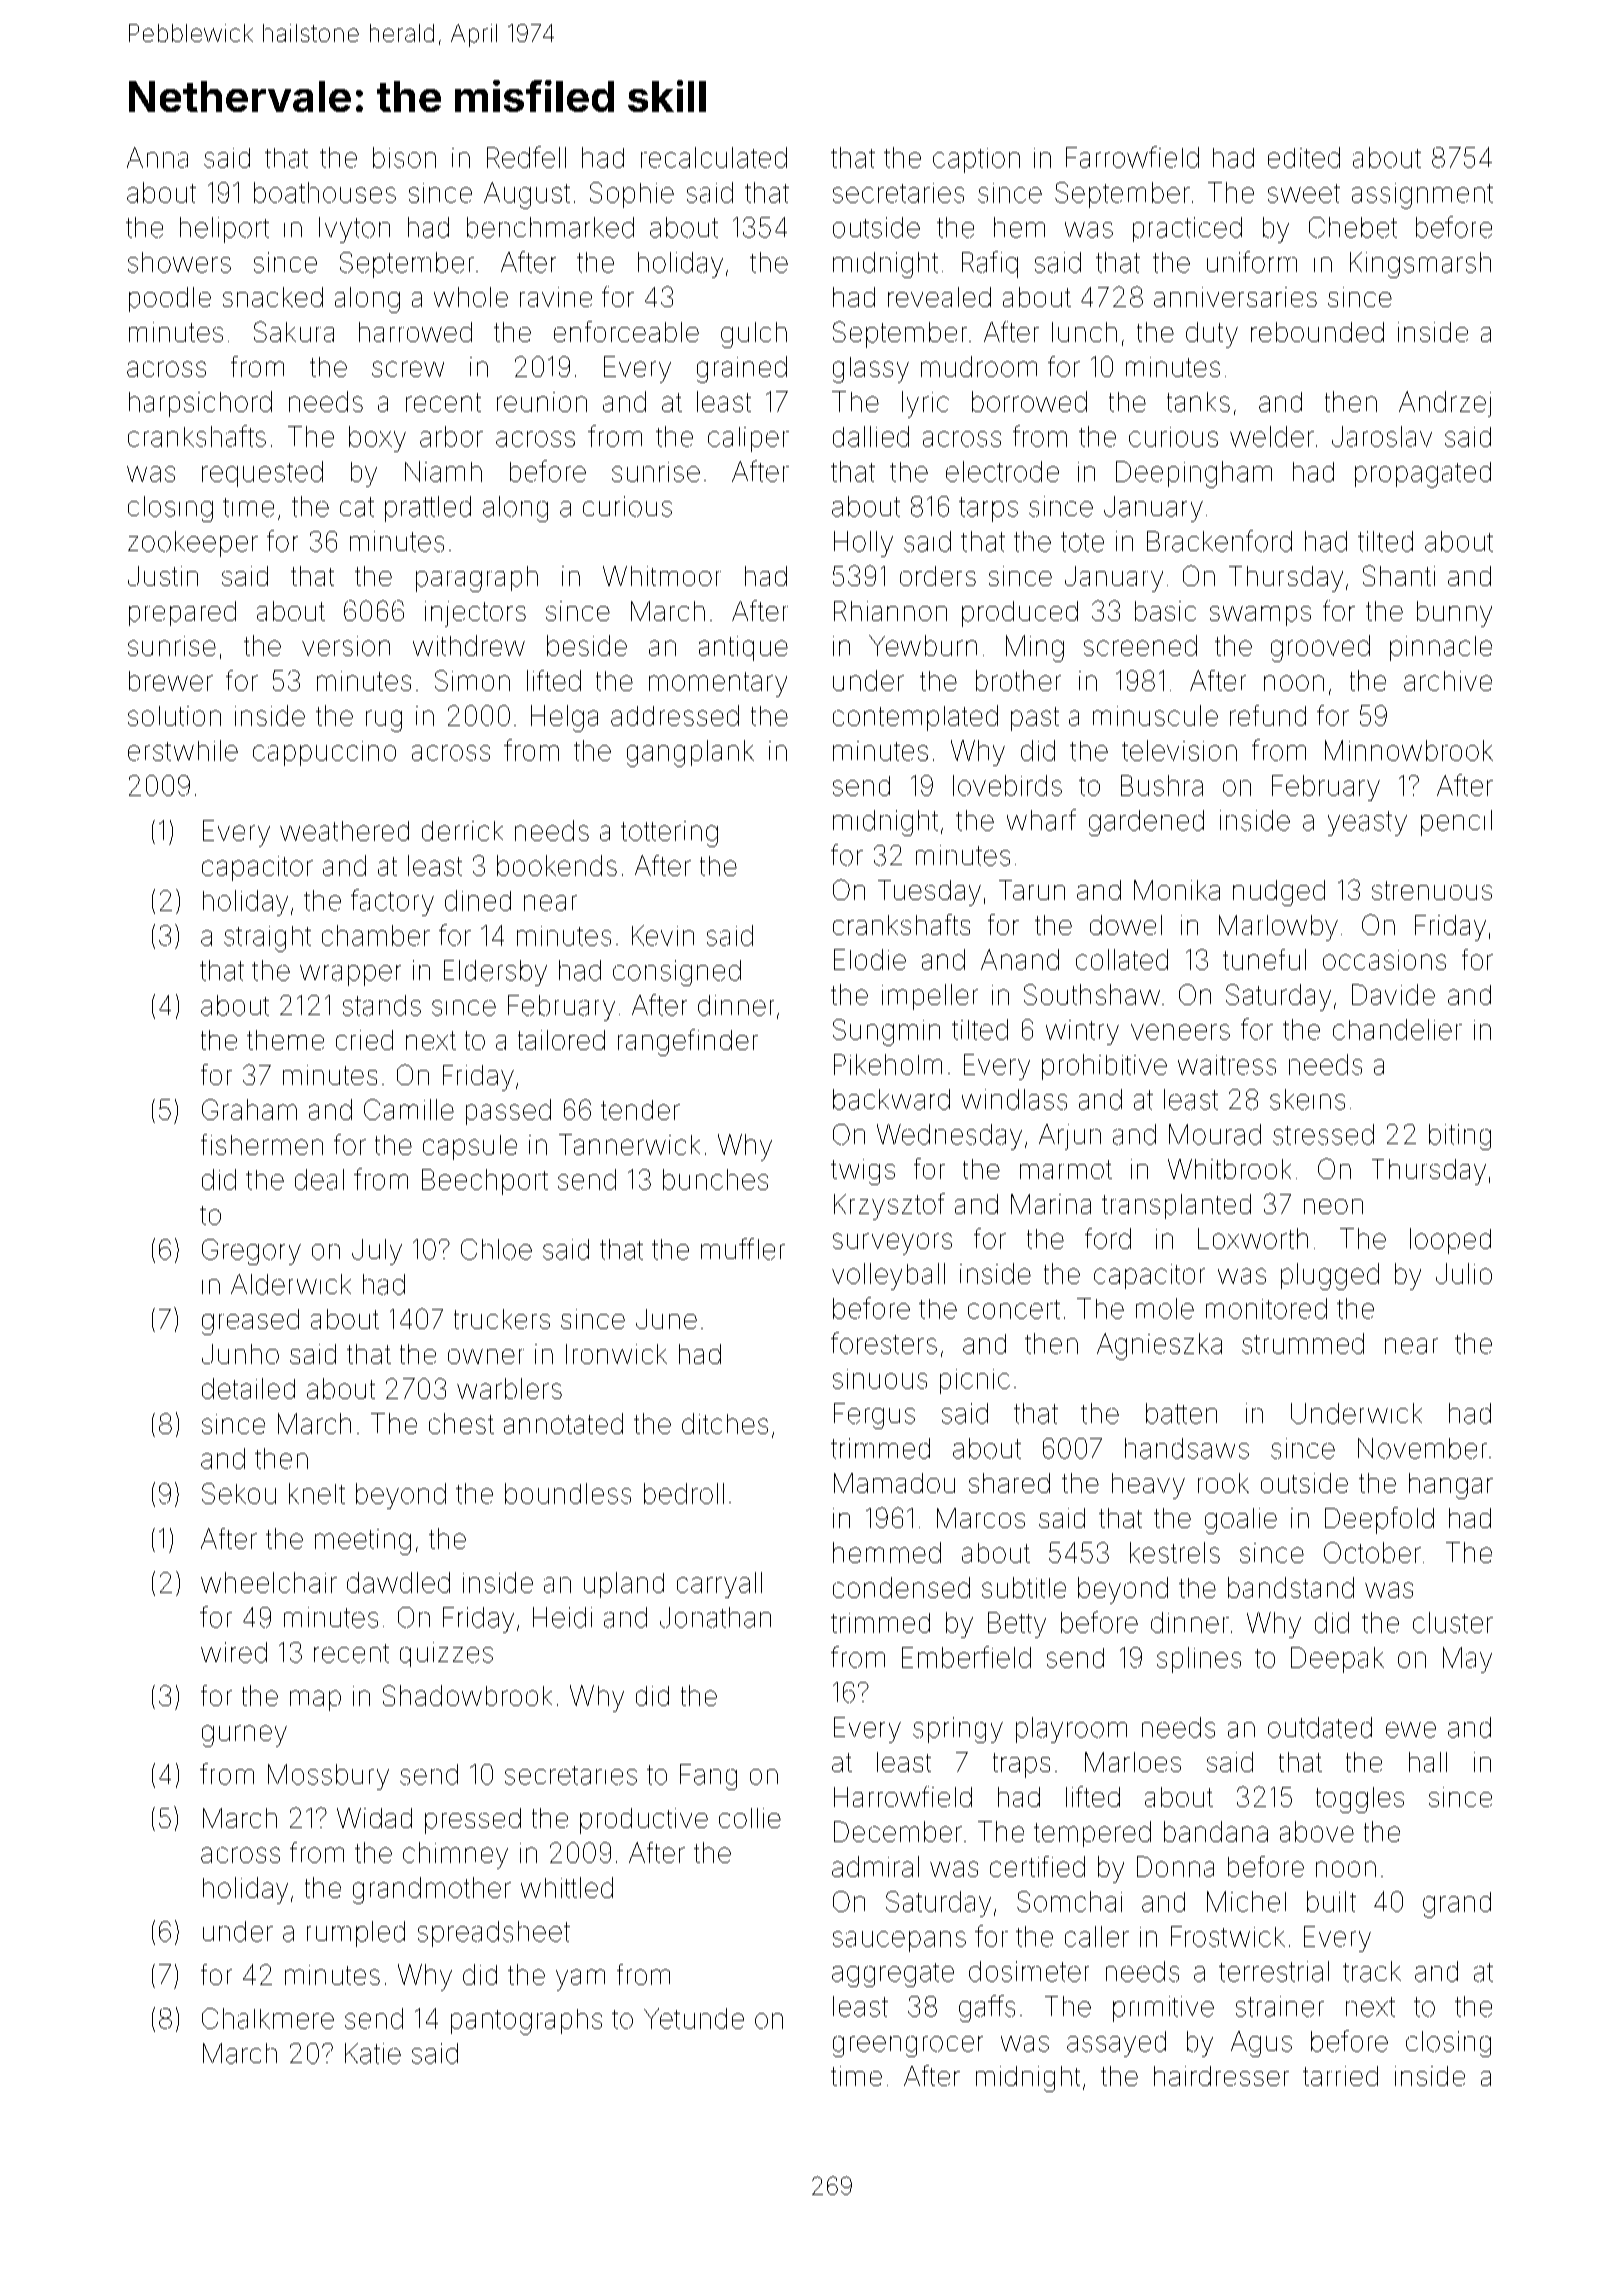 Image resolution: width=1620 pixels, height=2292 pixels. I want to click on Yetunde, so click(694, 2018).
